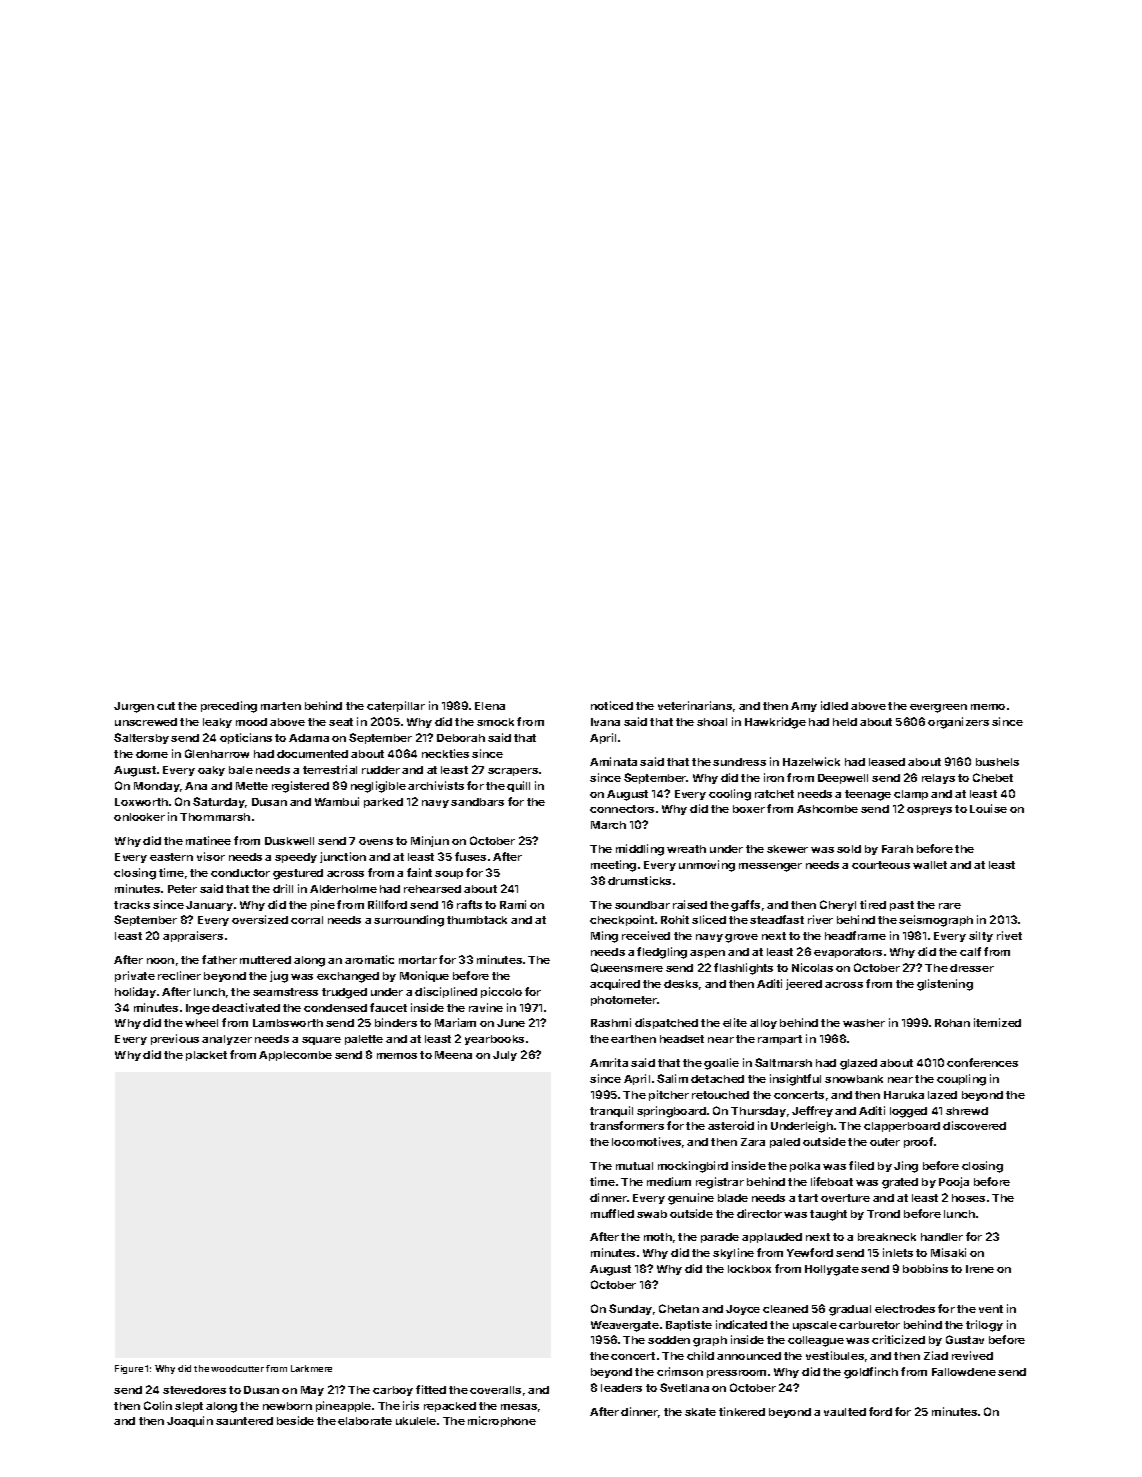 The height and width of the screenshot is (1477, 1142). Describe the element at coordinates (490, 706) in the screenshot. I see `Elena` at that location.
